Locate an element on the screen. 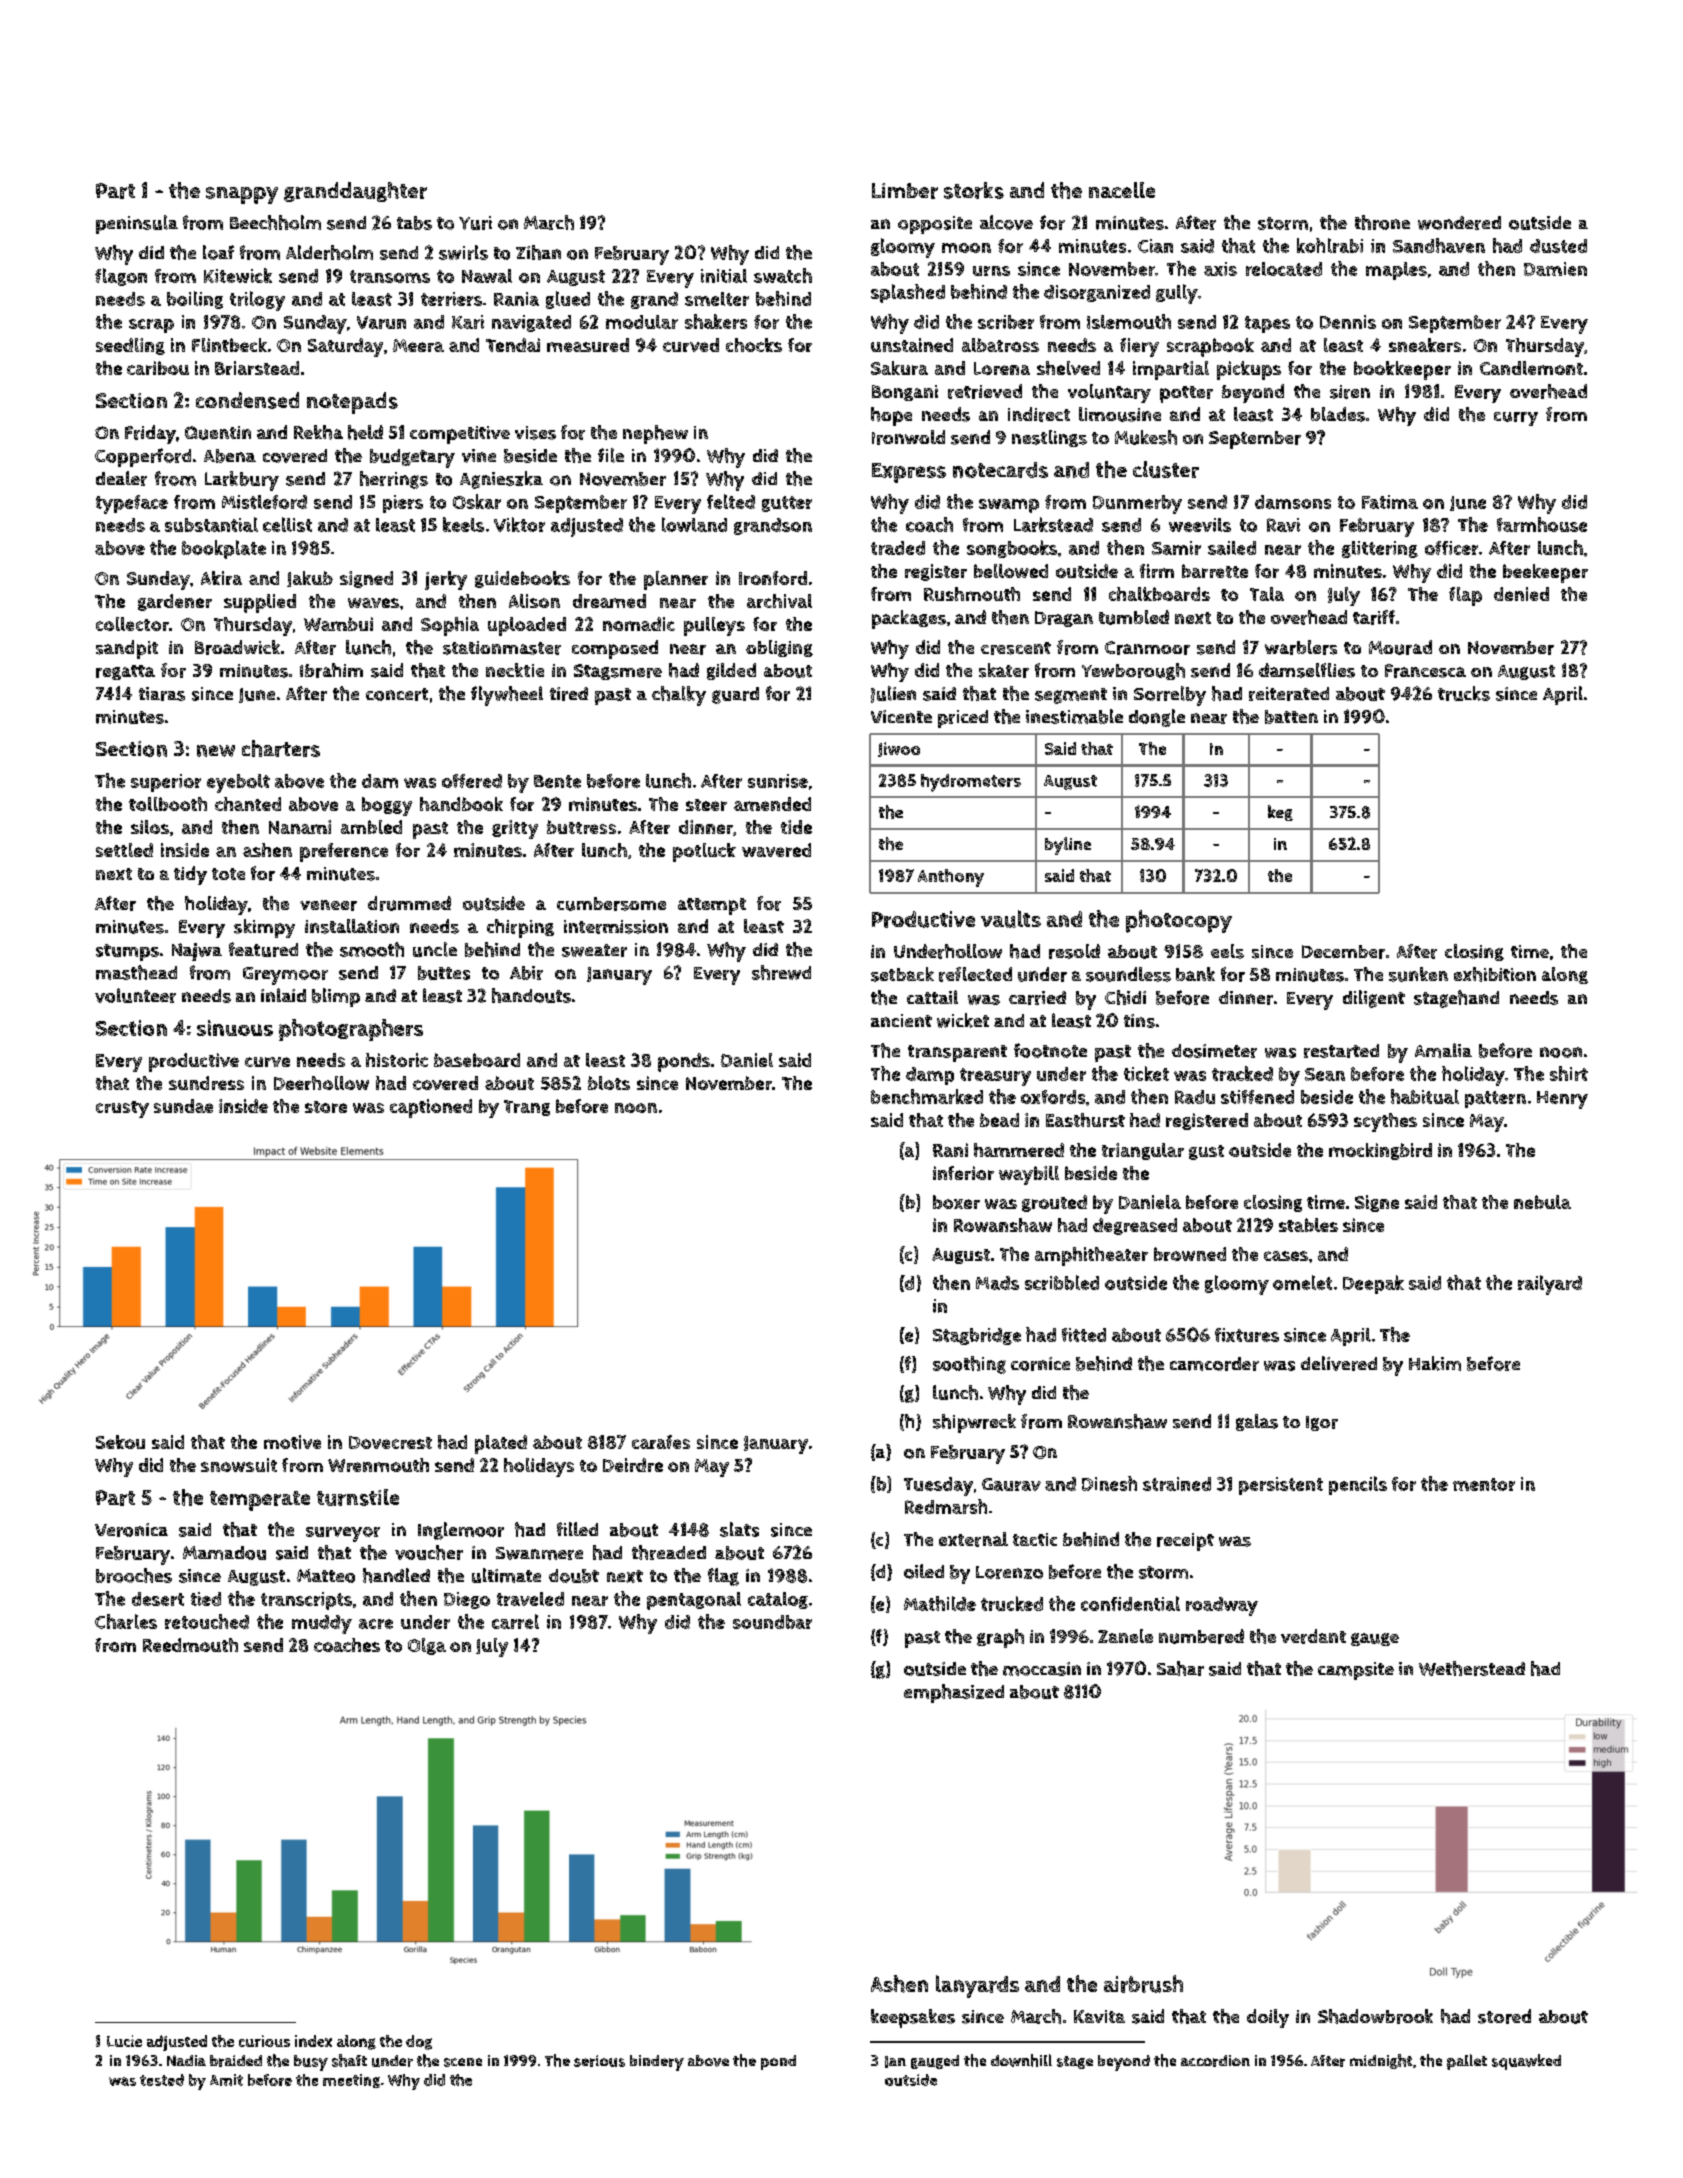  camcorder is located at coordinates (1214, 1364).
